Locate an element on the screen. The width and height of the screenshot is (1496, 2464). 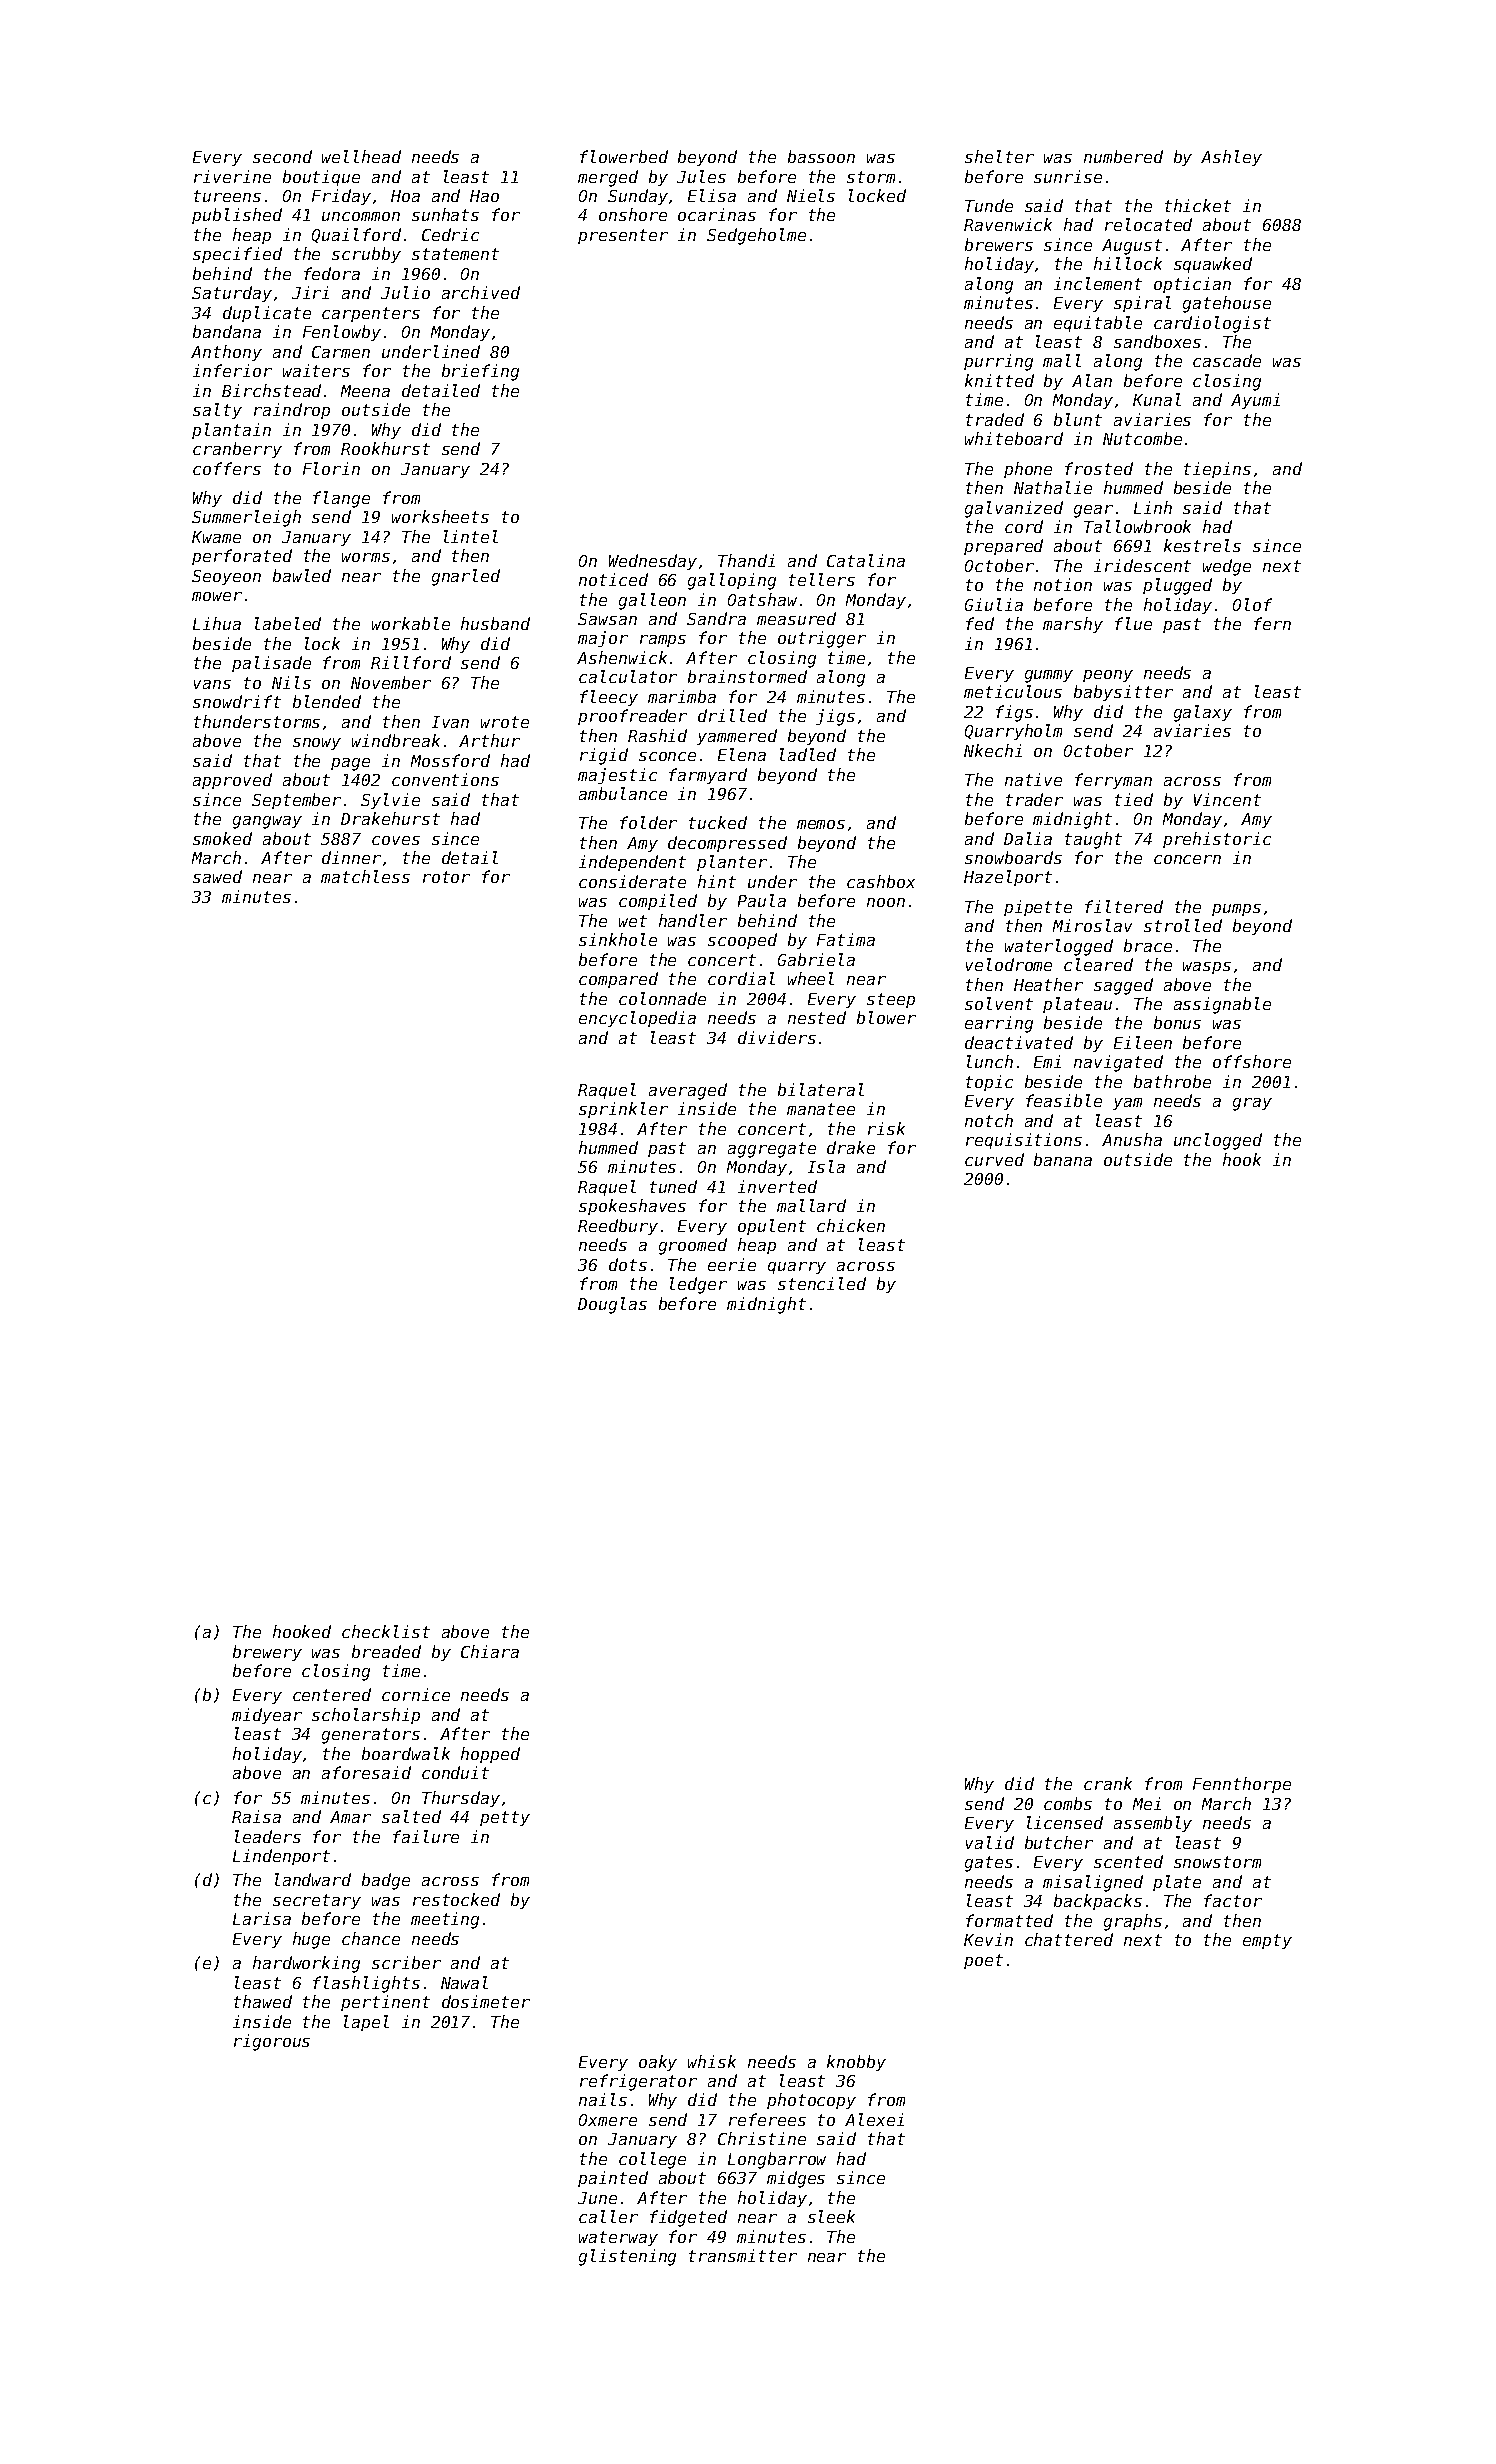
Kwame is located at coordinates (216, 537).
